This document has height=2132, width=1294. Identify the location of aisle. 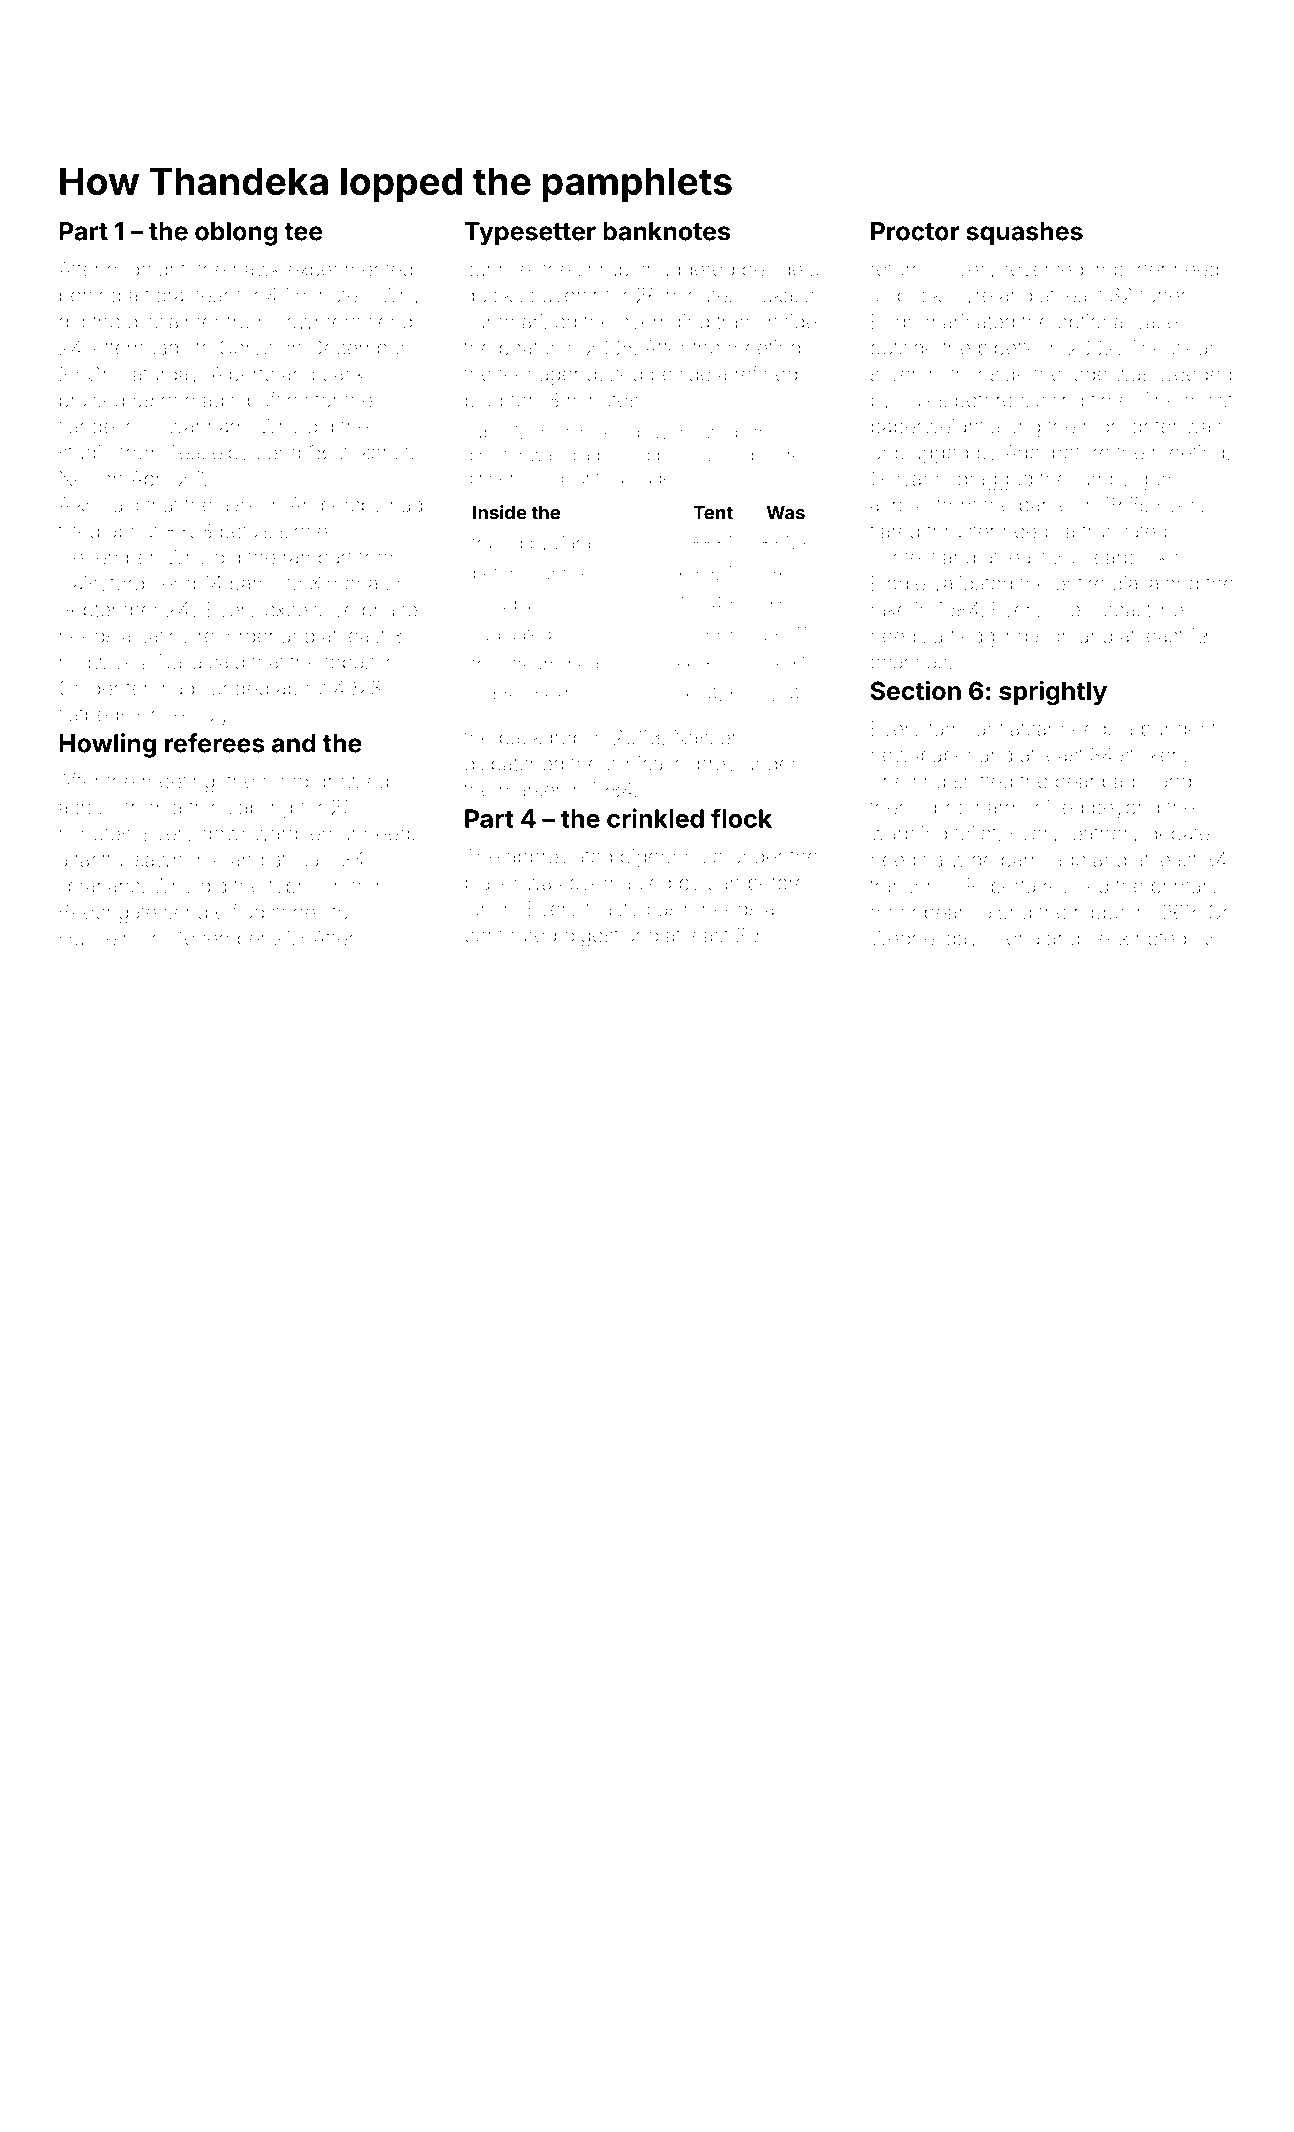
(240, 505).
